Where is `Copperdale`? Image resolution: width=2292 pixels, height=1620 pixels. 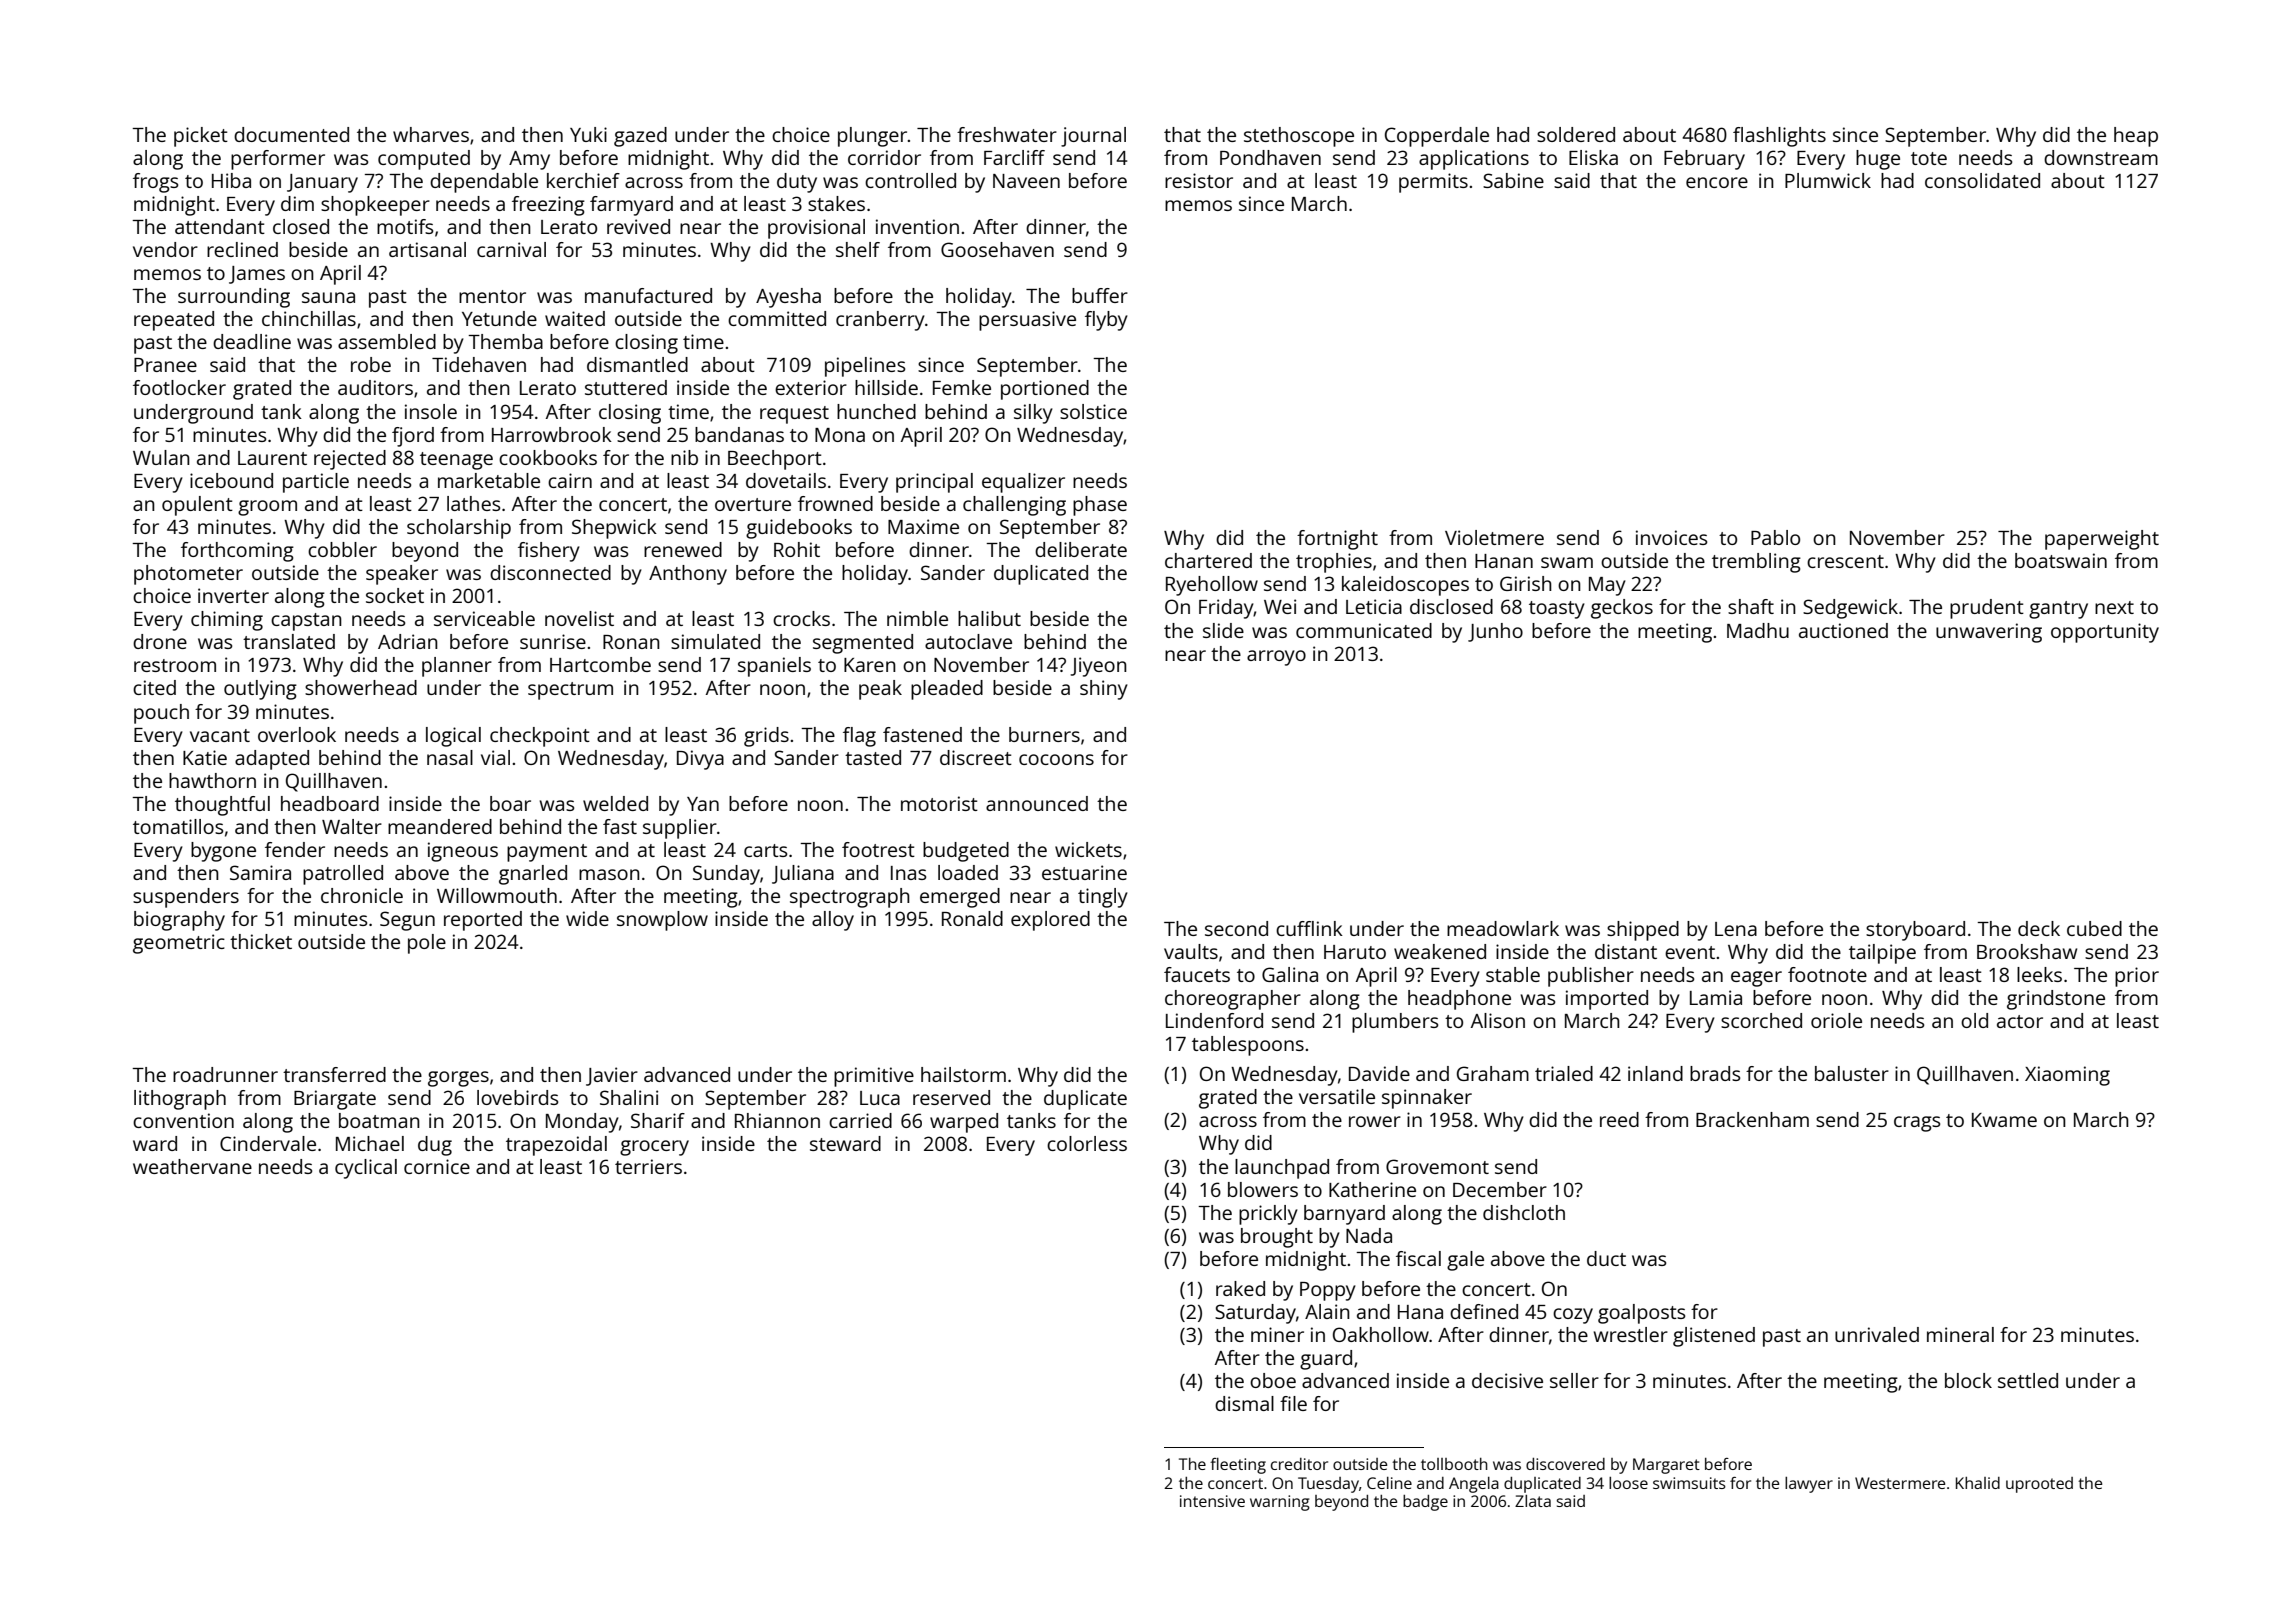
Copperdale is located at coordinates (1437, 137).
